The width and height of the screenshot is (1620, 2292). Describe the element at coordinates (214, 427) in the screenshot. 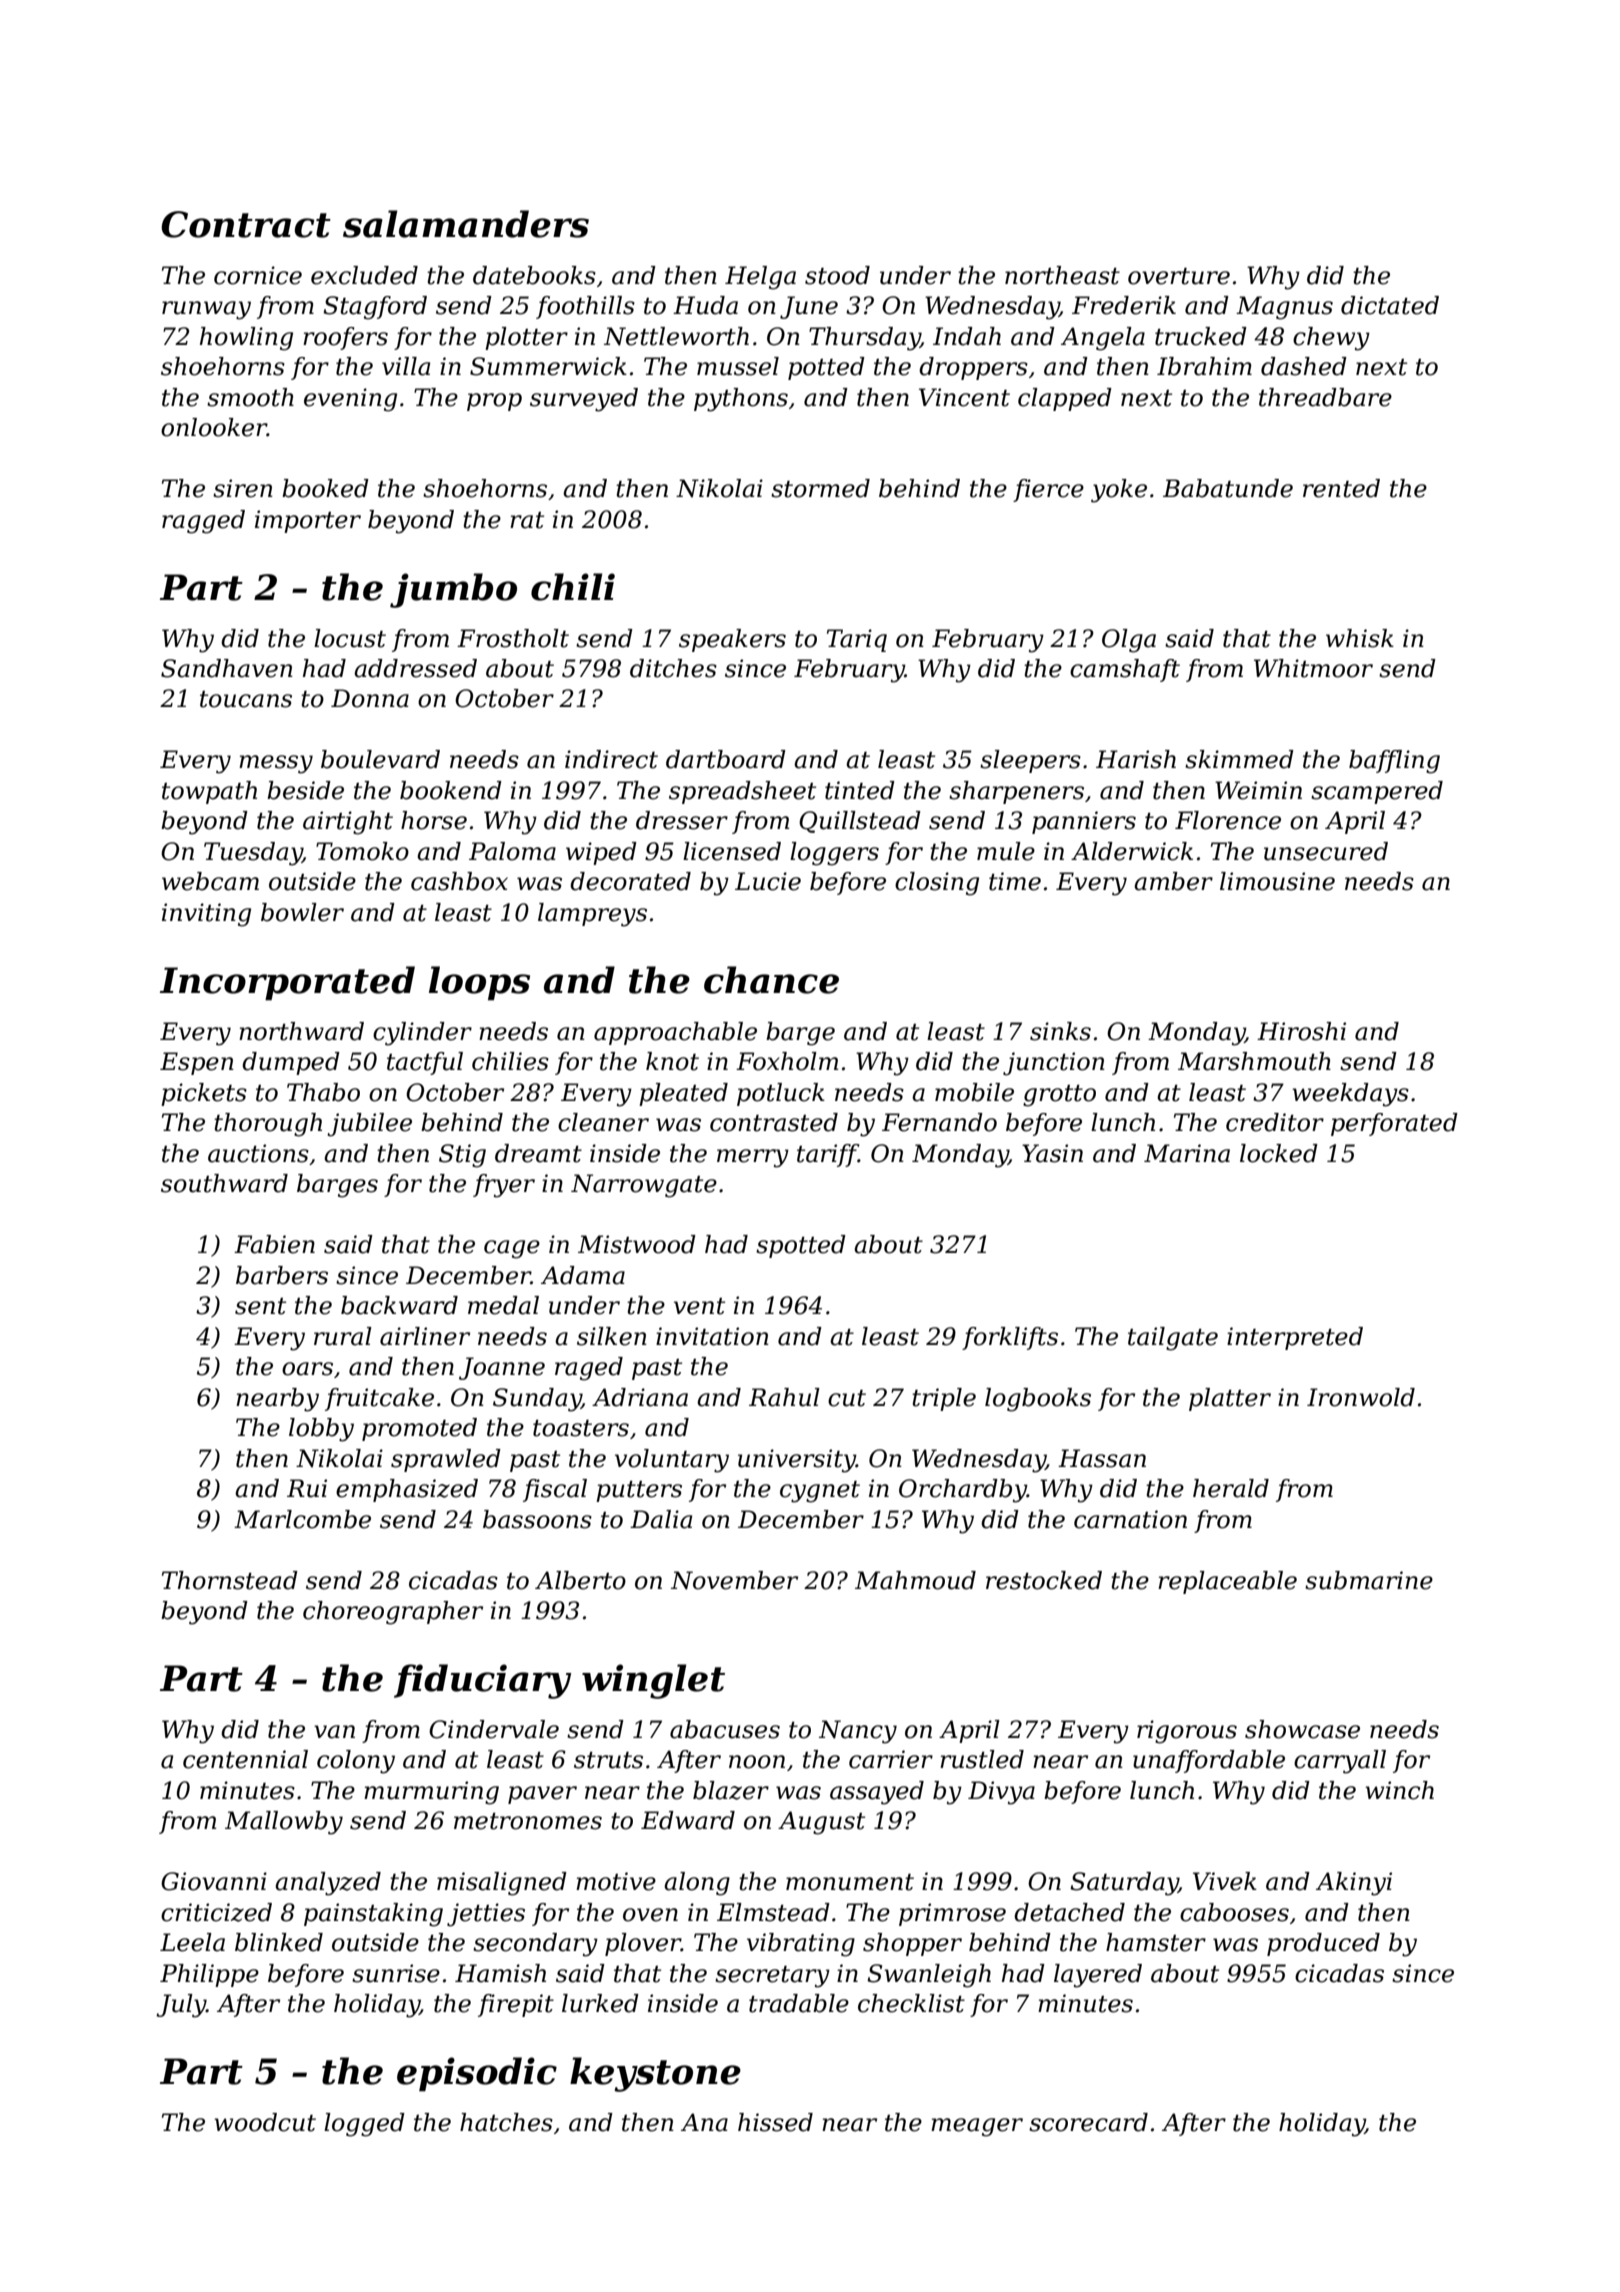

I see `onlooker` at that location.
